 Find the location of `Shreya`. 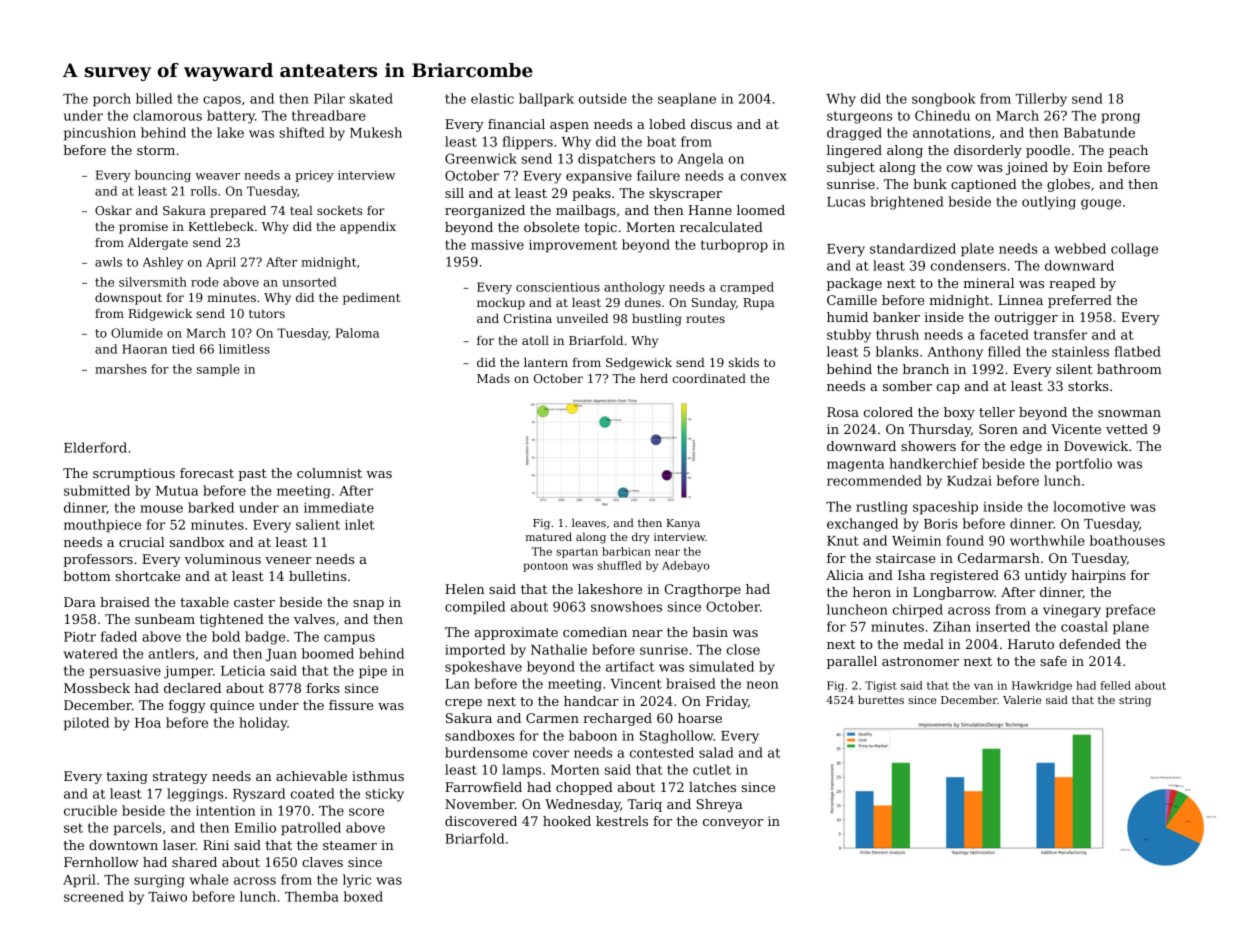

Shreya is located at coordinates (720, 805).
